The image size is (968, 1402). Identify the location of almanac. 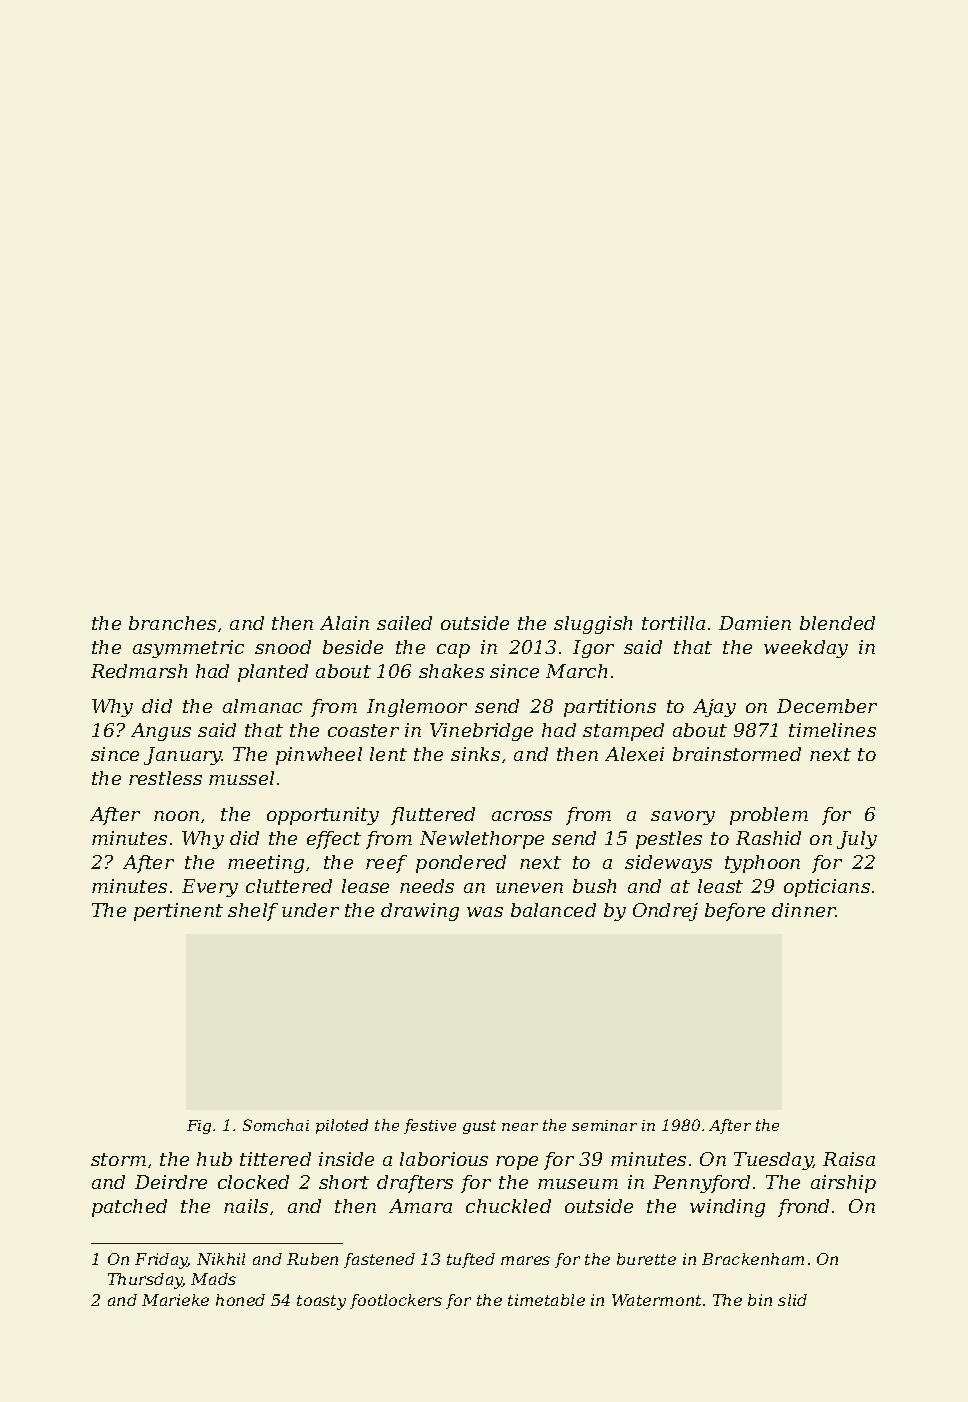
(262, 706).
